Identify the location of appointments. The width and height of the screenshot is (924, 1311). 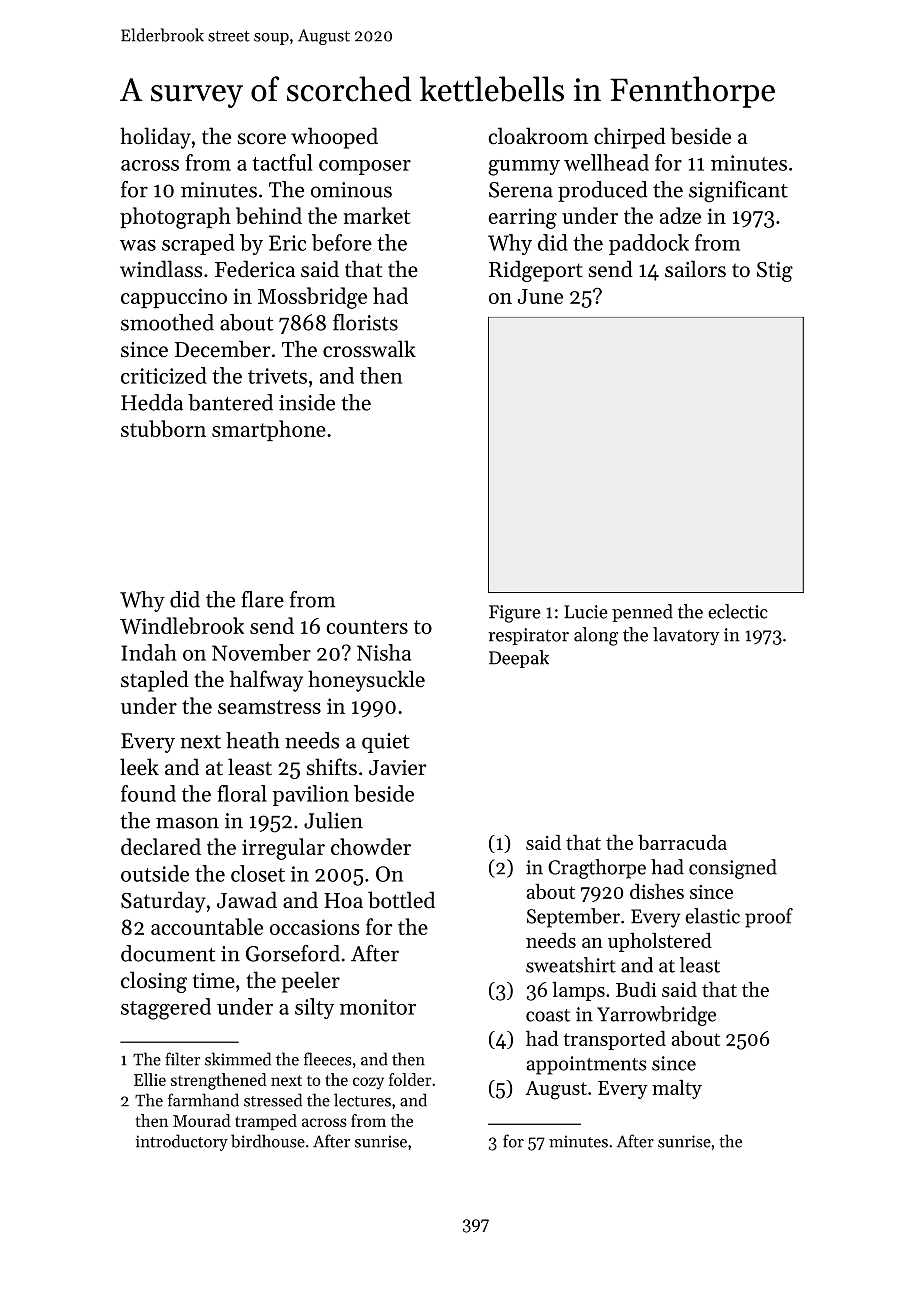
(587, 1065).
